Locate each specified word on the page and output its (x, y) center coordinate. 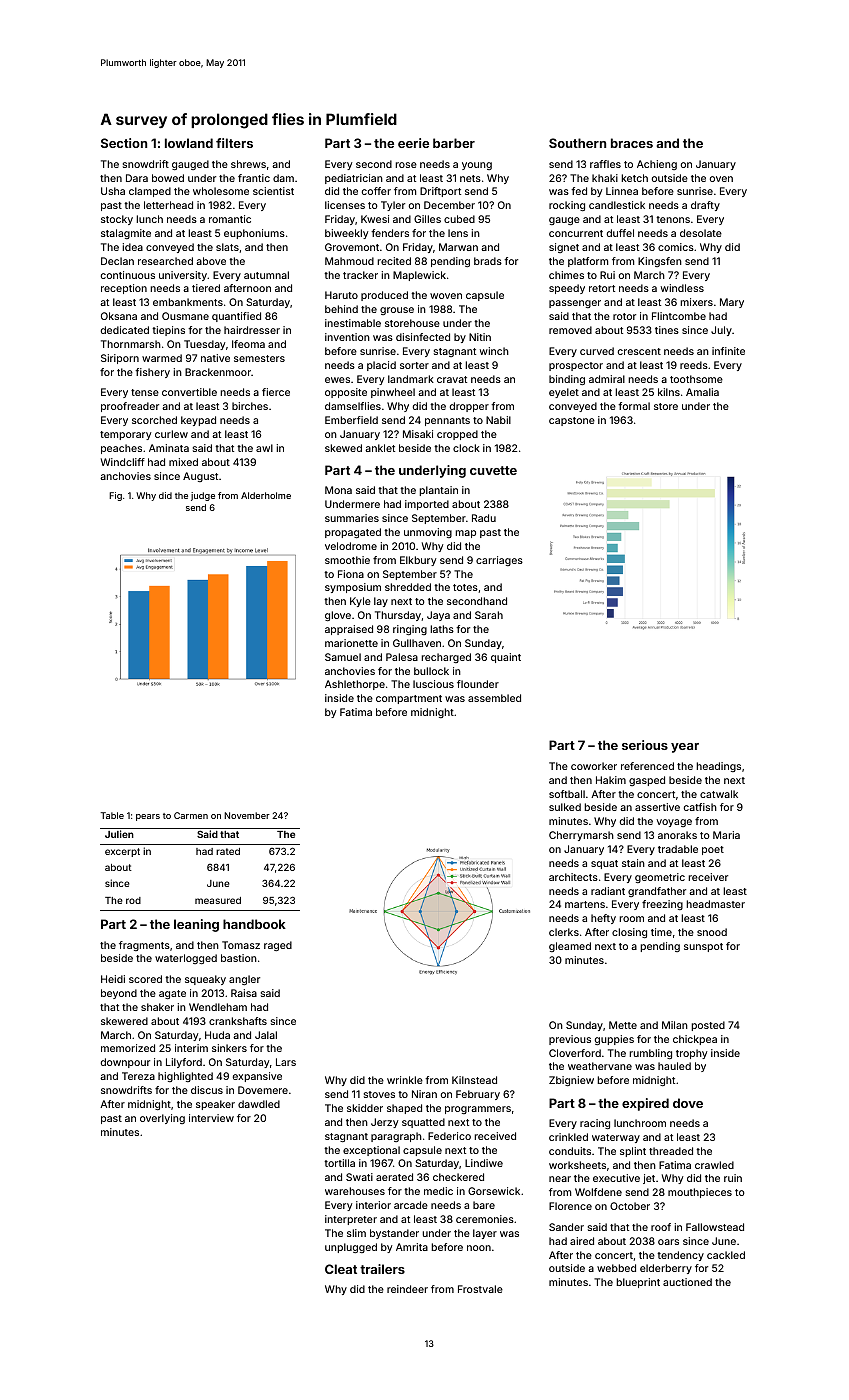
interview (211, 1118)
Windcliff (123, 462)
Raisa (244, 993)
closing (629, 933)
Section (124, 143)
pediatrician (354, 179)
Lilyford (184, 1063)
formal (634, 406)
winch (494, 351)
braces (632, 143)
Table (112, 815)
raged (278, 946)
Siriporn (120, 359)
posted (708, 1026)
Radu (484, 518)
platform (588, 262)
